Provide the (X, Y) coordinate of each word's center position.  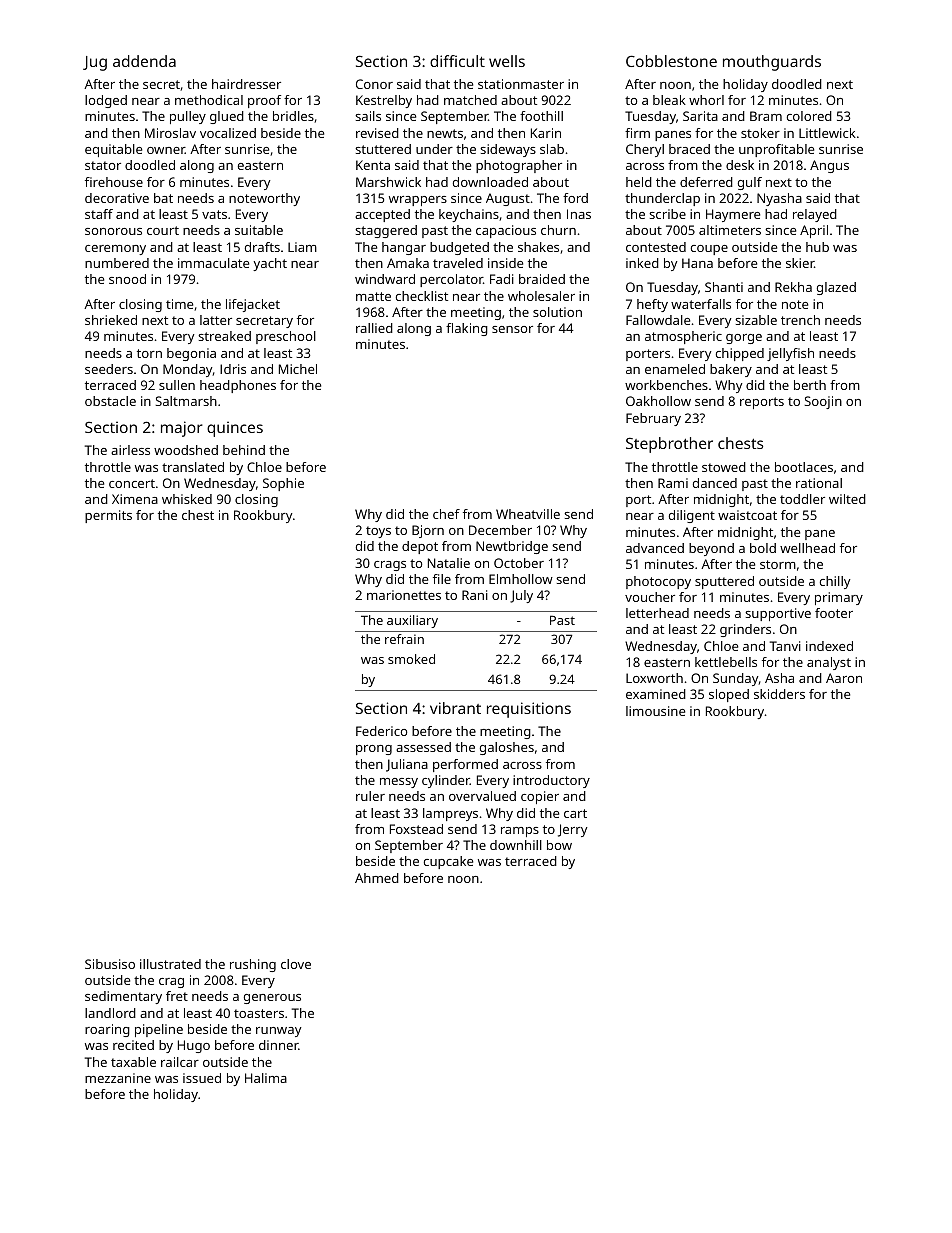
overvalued (482, 796)
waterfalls (701, 304)
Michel (298, 369)
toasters (259, 1013)
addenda (144, 61)
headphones (238, 386)
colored (809, 116)
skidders (779, 694)
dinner (278, 1045)
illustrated (170, 964)
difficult (457, 61)
